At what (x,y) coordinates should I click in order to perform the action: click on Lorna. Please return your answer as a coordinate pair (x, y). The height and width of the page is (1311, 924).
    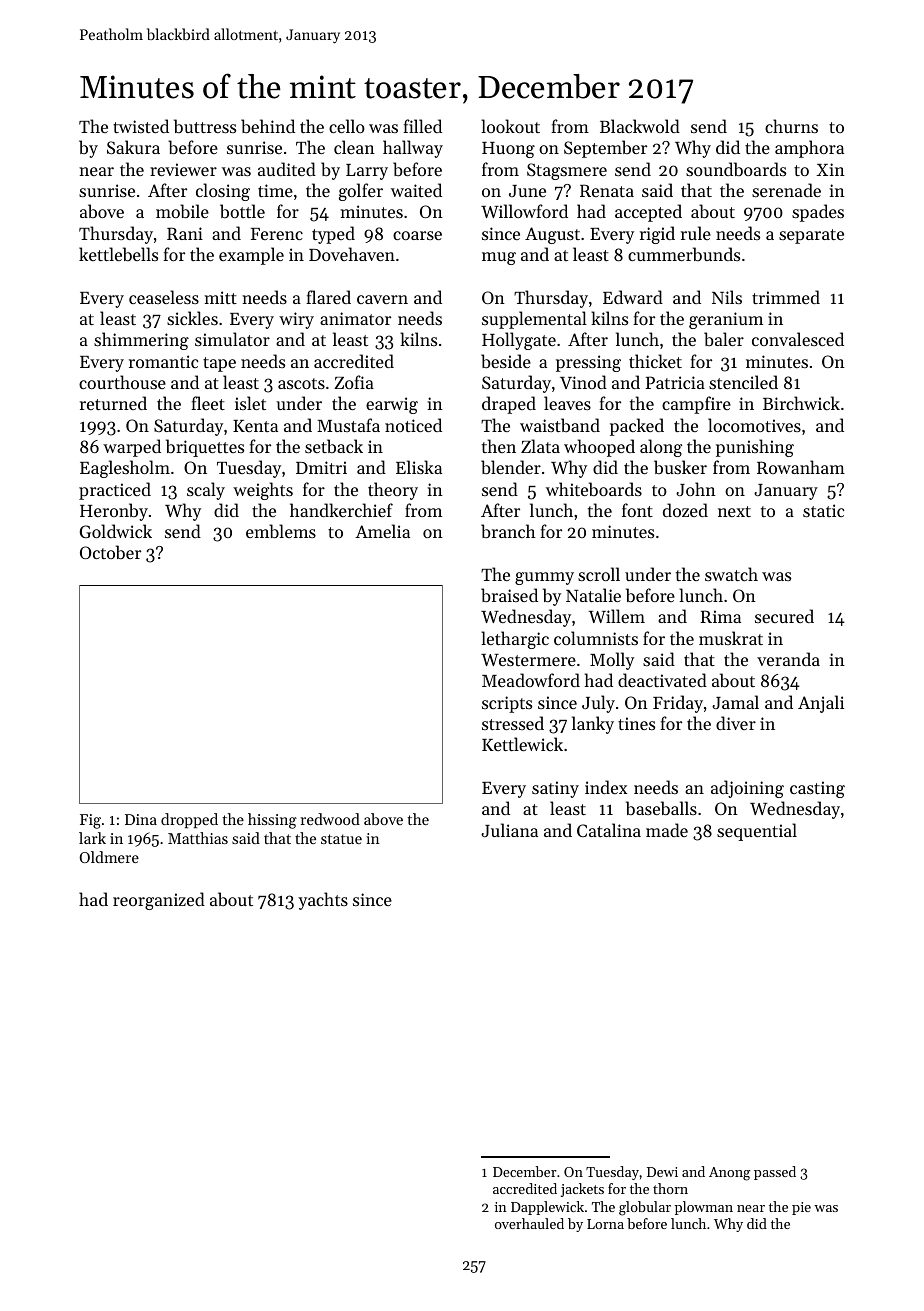
    Looking at the image, I should click on (605, 1224).
